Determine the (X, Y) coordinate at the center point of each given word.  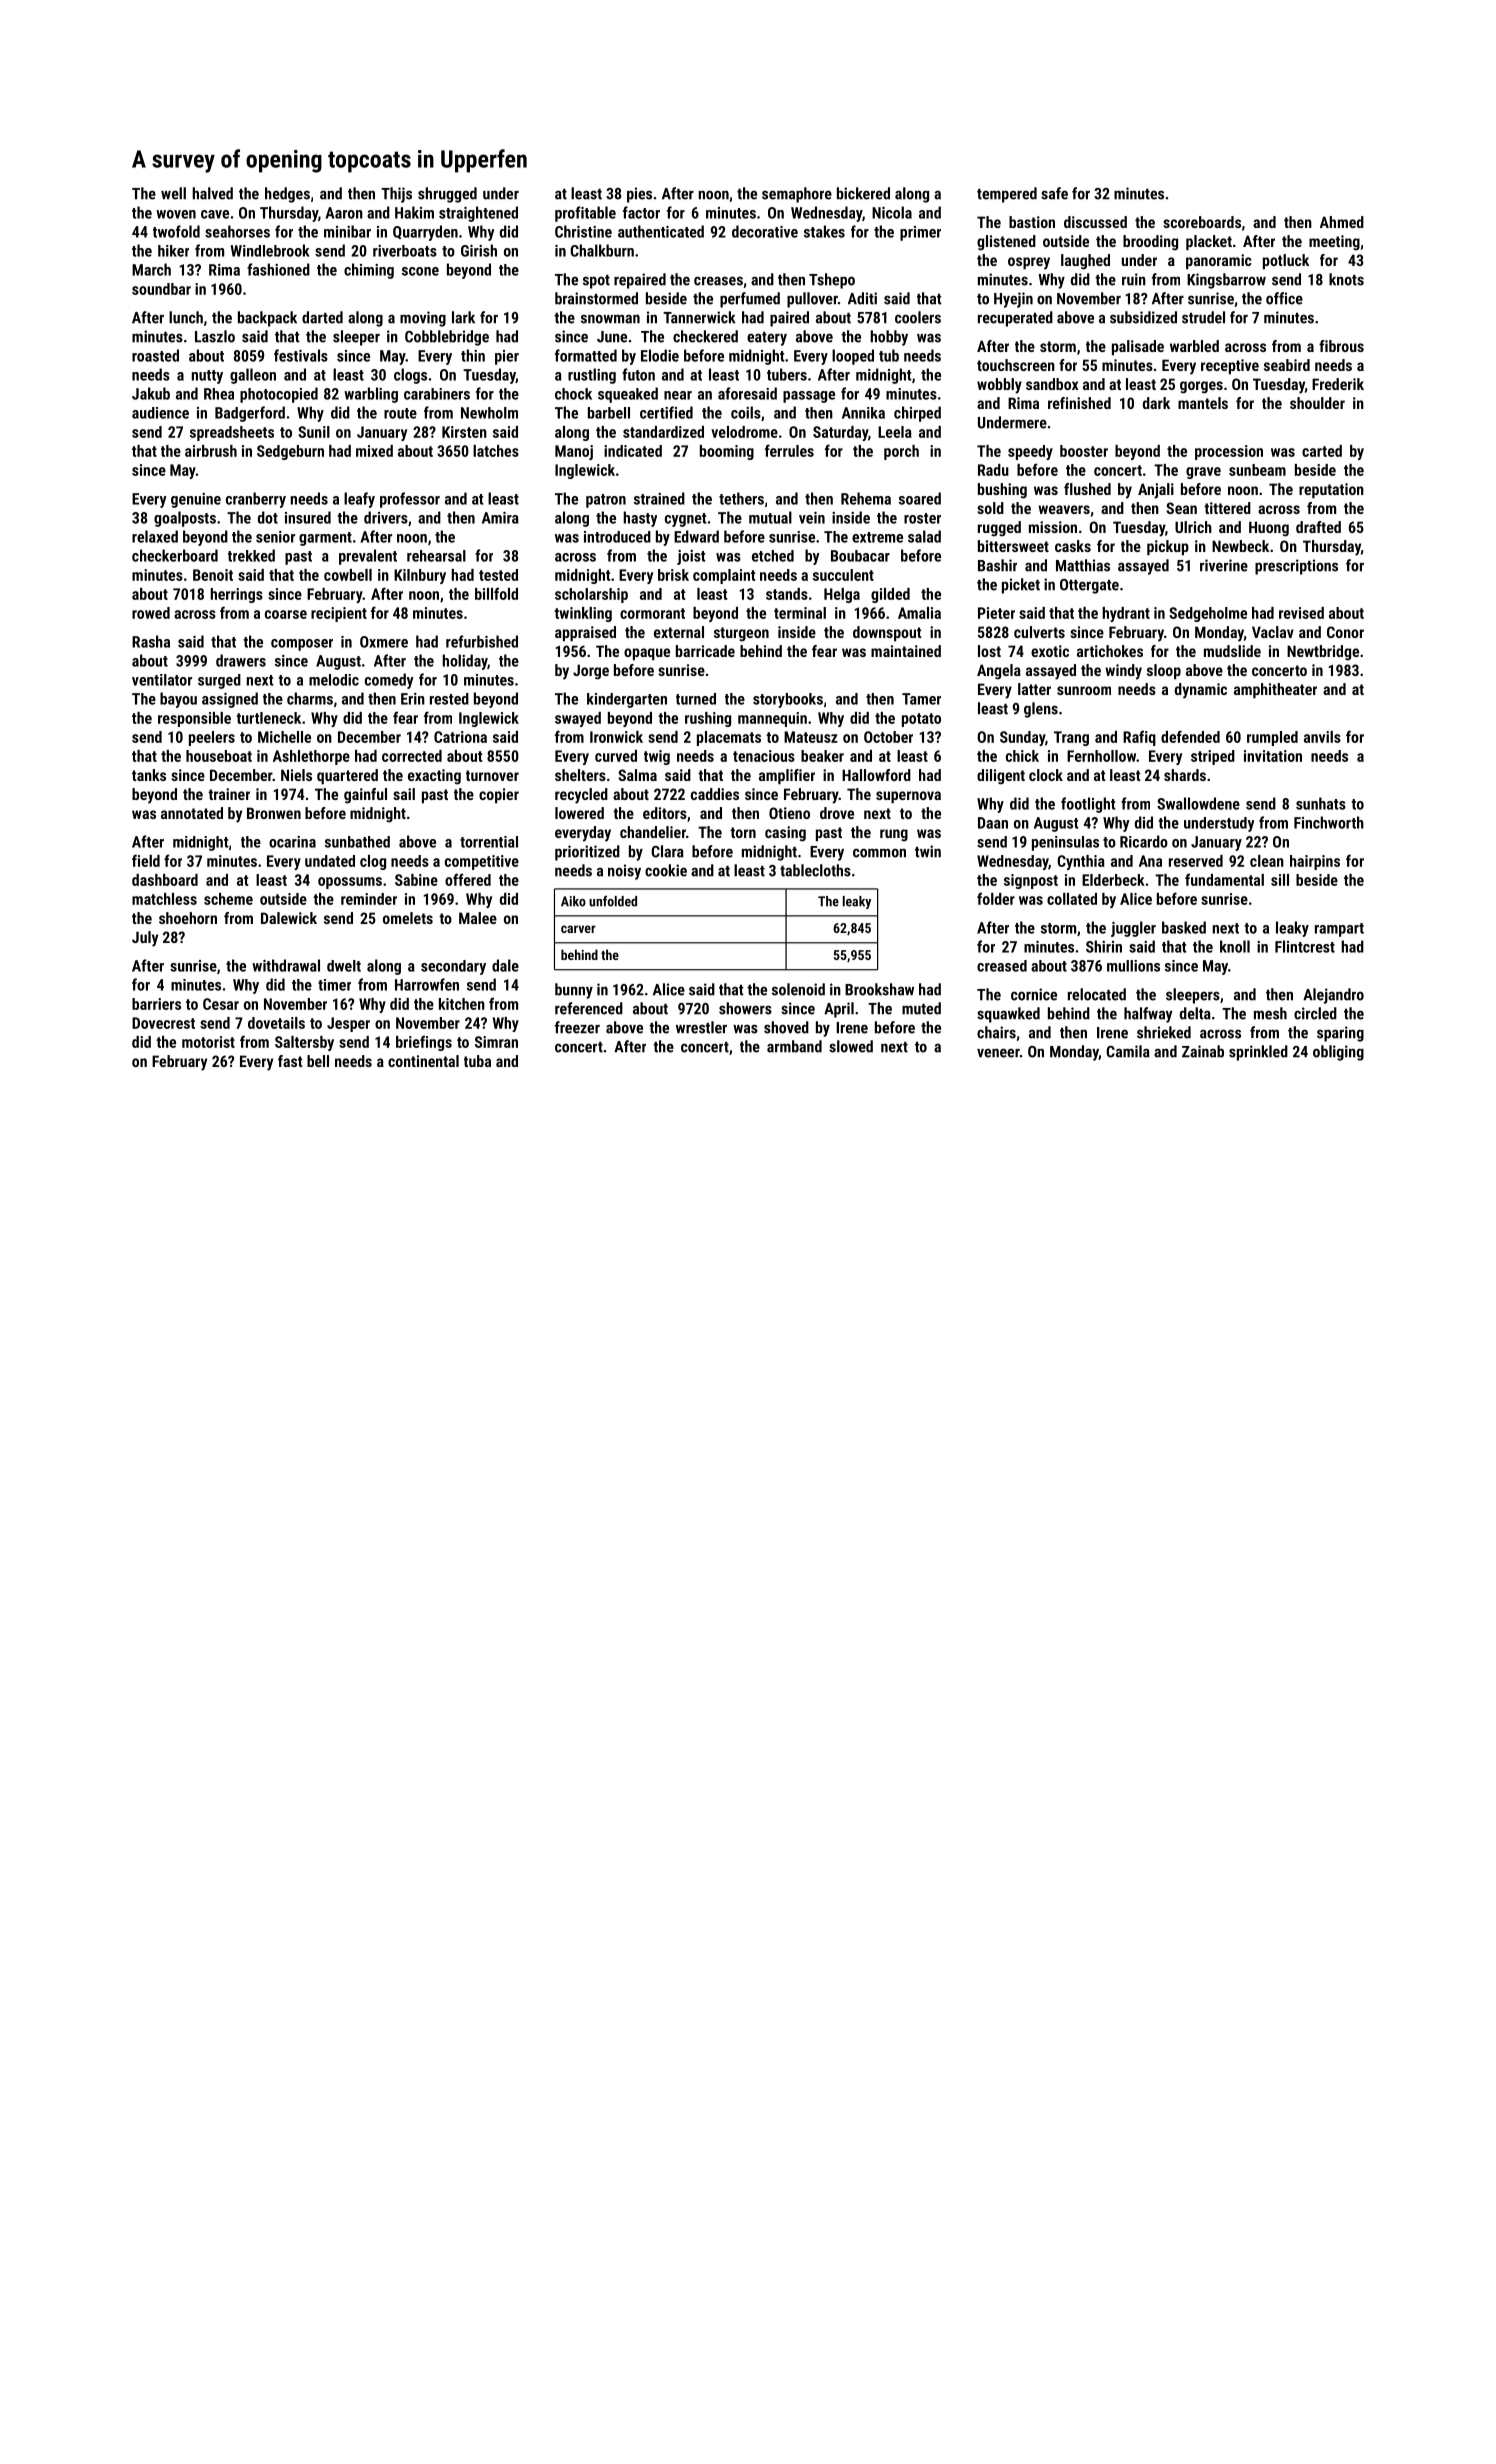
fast (290, 1061)
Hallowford (876, 775)
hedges (287, 195)
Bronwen (274, 813)
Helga (842, 595)
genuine (196, 500)
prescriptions (1296, 567)
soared (920, 498)
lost (989, 651)
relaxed (155, 536)
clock (1046, 775)
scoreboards (1202, 222)
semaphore (797, 195)
